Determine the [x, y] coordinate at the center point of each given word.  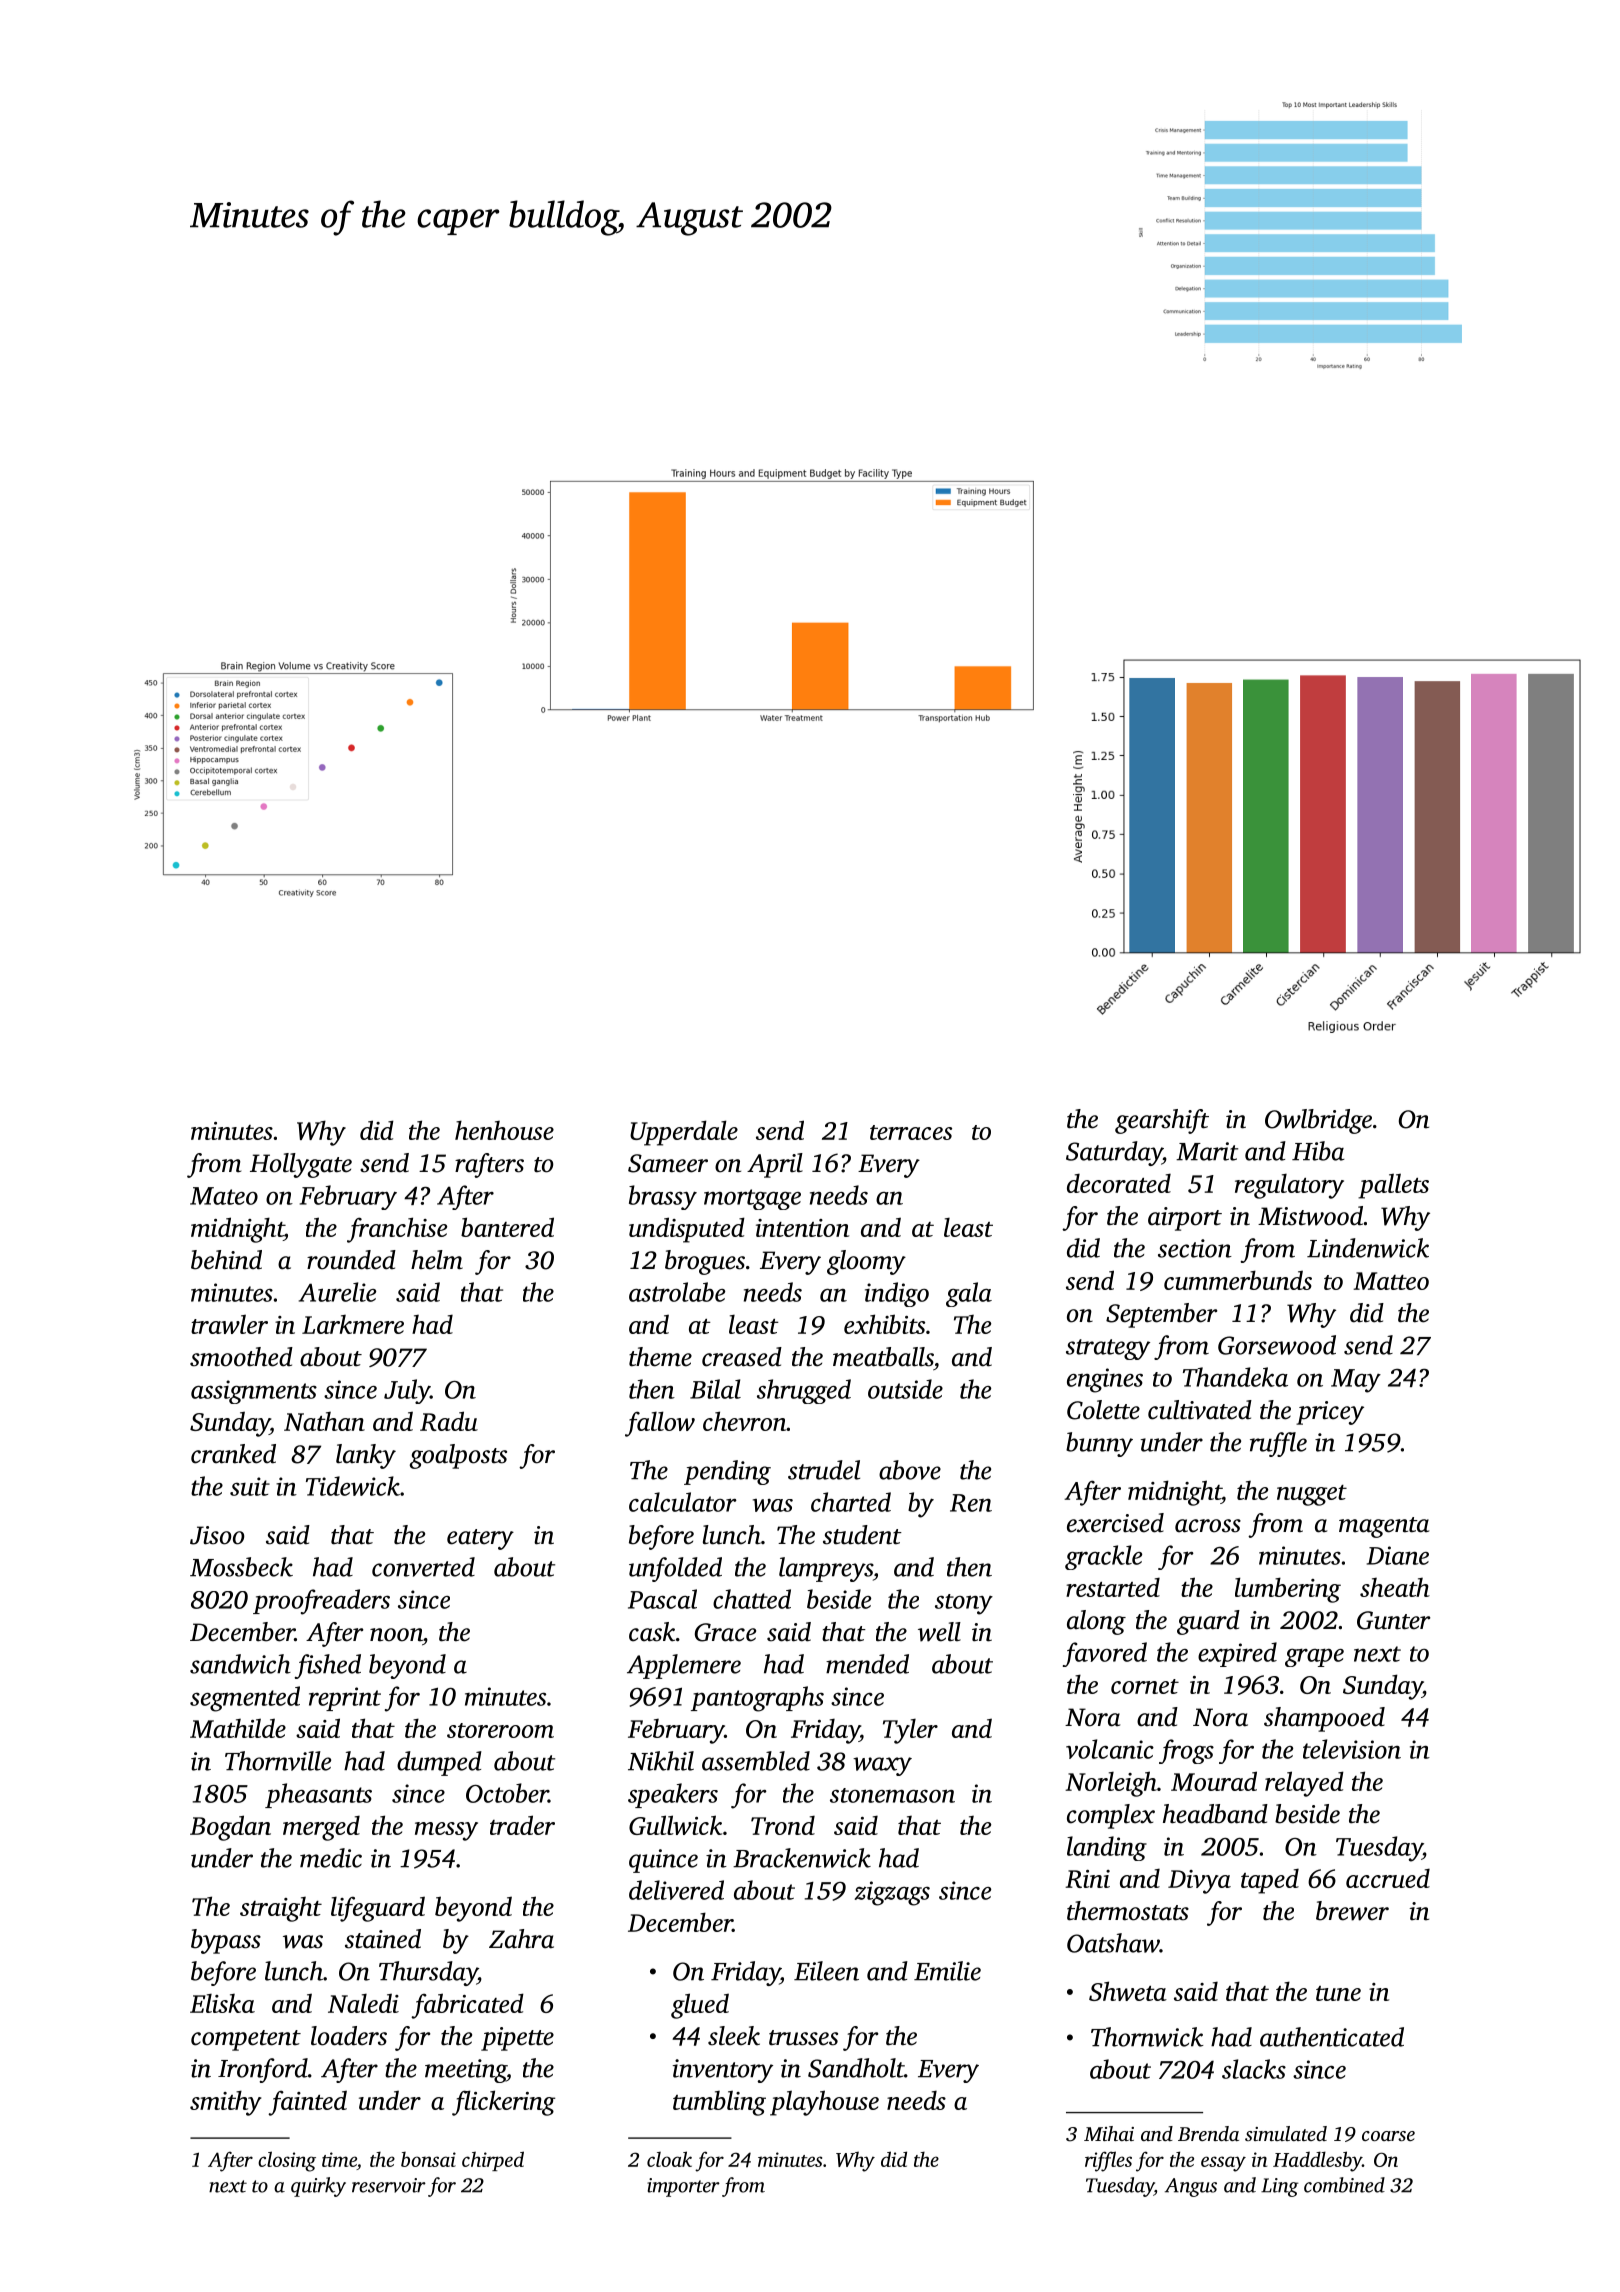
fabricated [467, 2006]
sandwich [240, 1664]
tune [1338, 1993]
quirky [318, 2187]
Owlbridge [1318, 1121]
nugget [1312, 1495]
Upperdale [684, 1133]
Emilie [947, 1971]
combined [1344, 2185]
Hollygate [301, 1165]
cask [652, 1632]
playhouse [824, 2103]
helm [437, 1260]
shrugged [804, 1391]
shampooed [1324, 1719]
